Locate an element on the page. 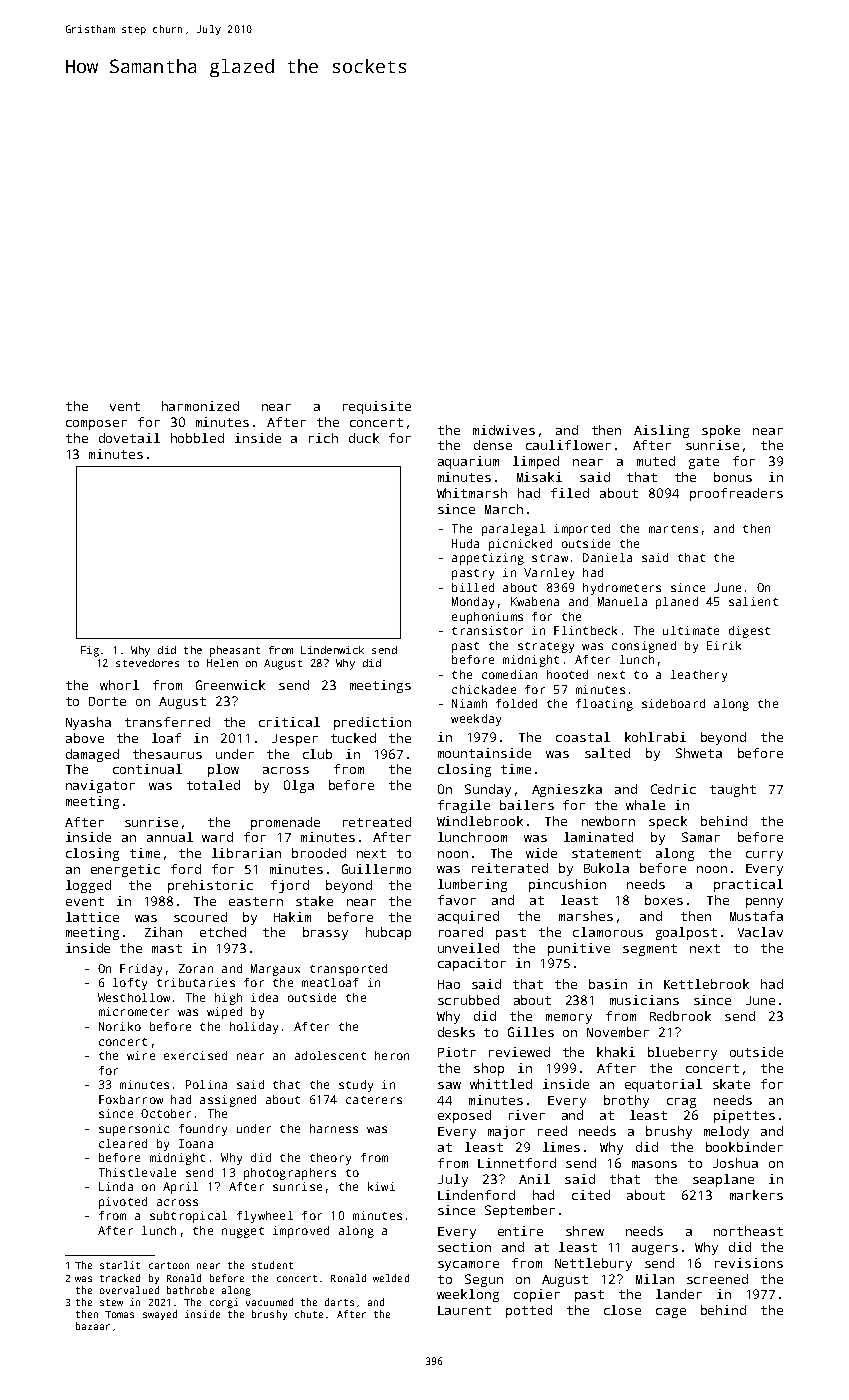  kiwi is located at coordinates (381, 1186).
